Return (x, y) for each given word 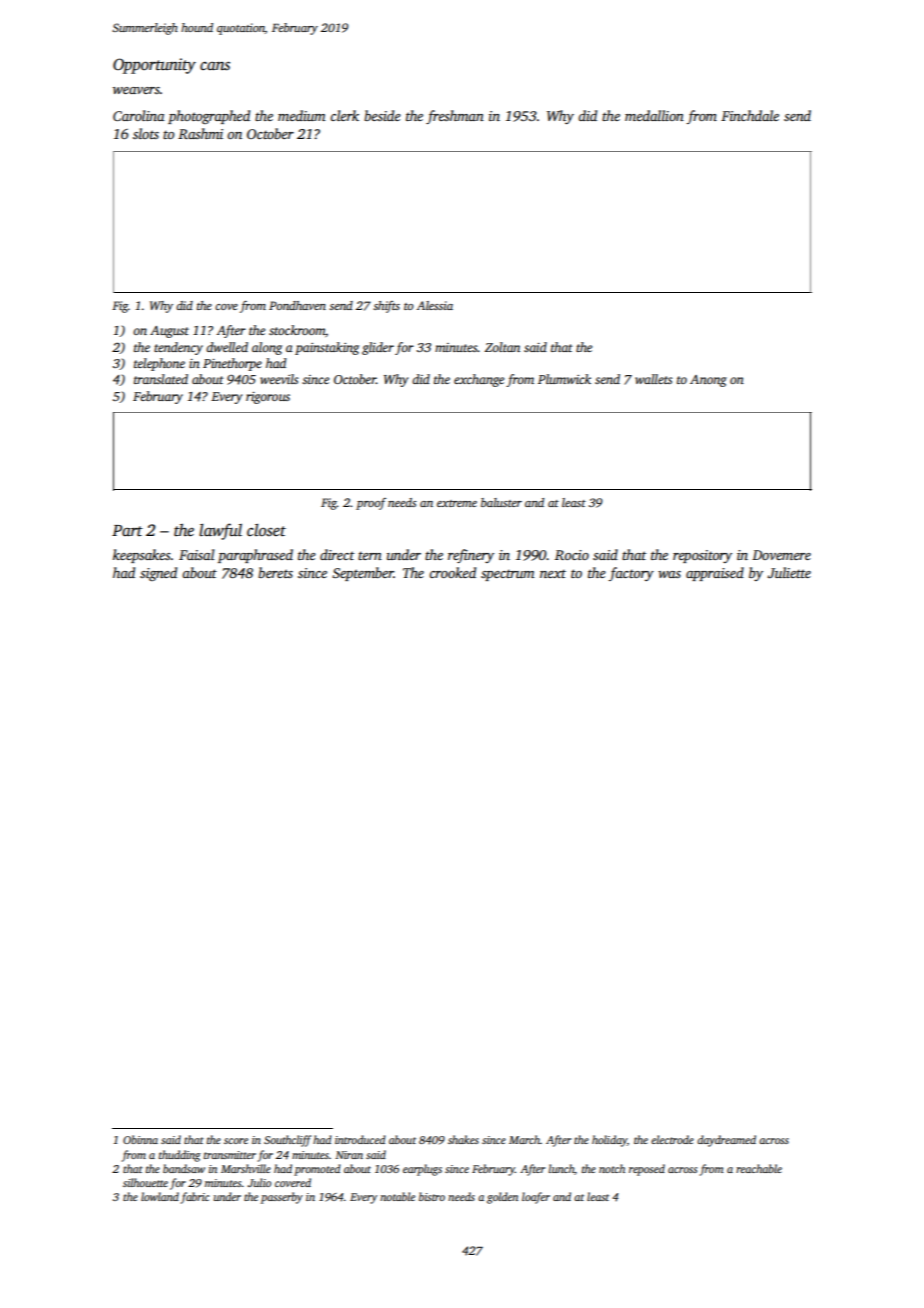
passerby (282, 1198)
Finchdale (750, 115)
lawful (220, 531)
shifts (386, 307)
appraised (715, 574)
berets (275, 572)
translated (161, 379)
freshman (455, 117)
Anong (708, 381)
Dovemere (781, 555)
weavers (136, 90)
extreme (457, 503)
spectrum (508, 575)
